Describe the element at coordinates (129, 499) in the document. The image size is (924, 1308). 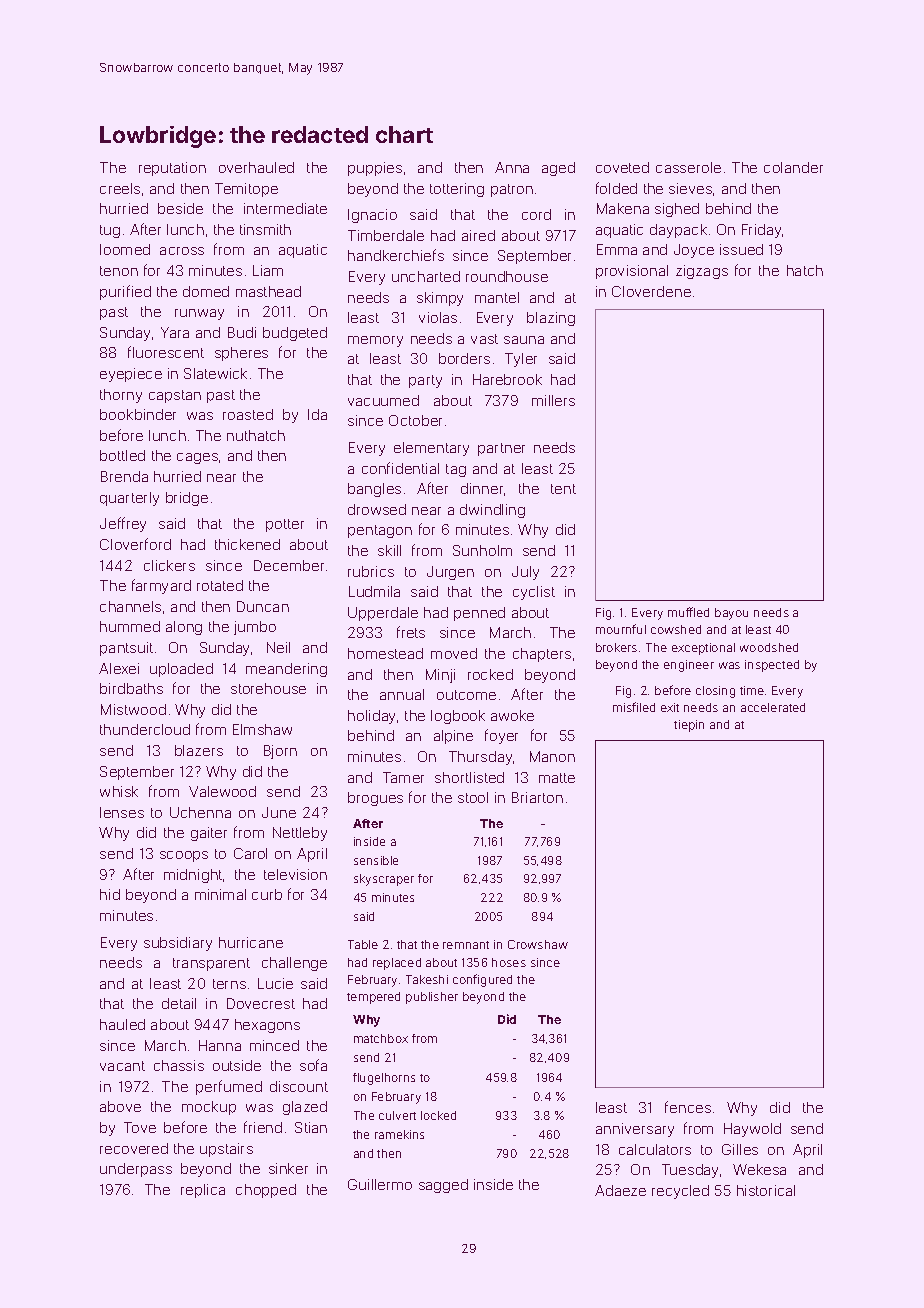
I see `quarterly` at that location.
